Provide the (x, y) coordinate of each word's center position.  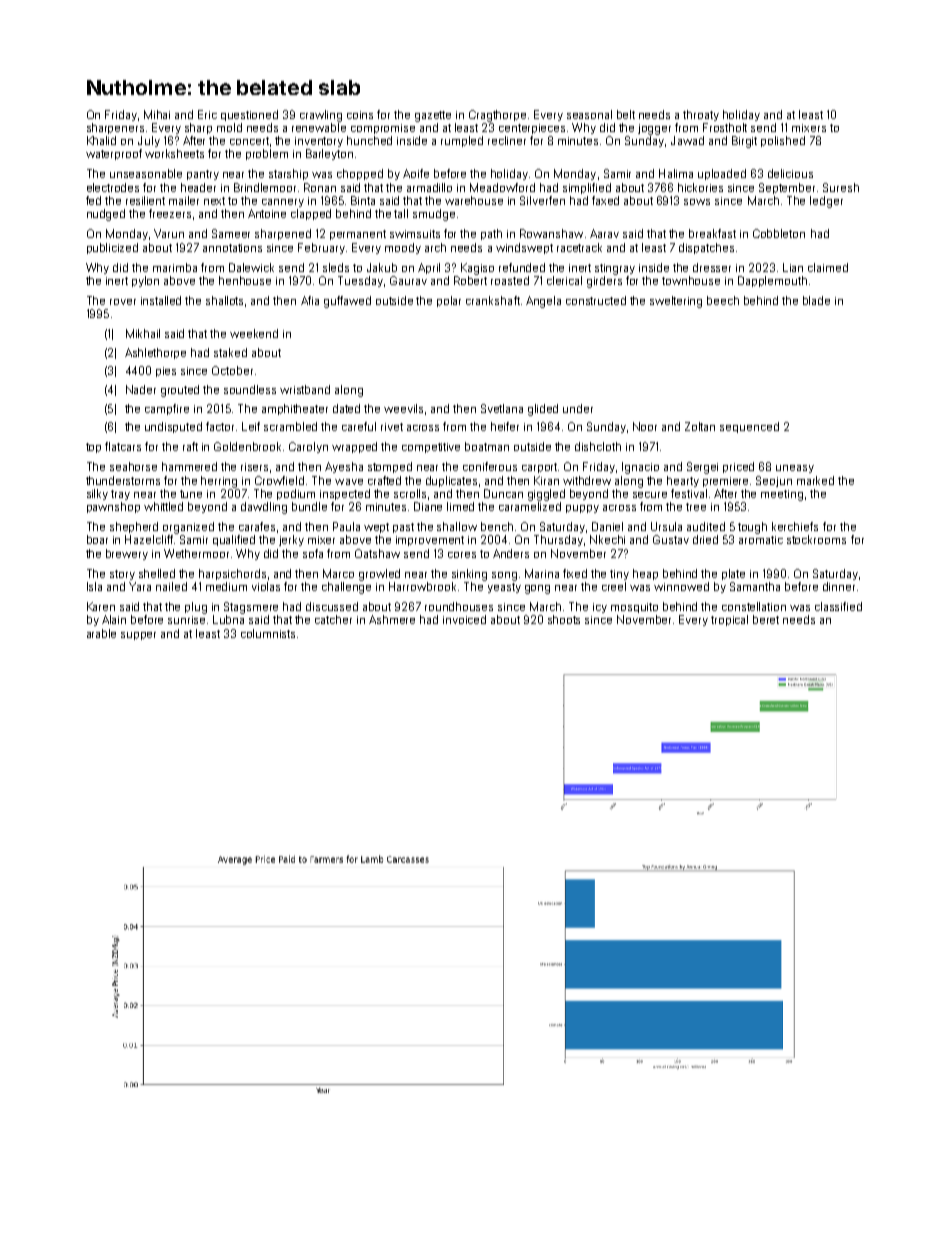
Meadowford (502, 187)
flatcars (123, 446)
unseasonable (146, 173)
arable (101, 633)
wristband (305, 389)
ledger (826, 202)
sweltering (676, 302)
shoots (564, 619)
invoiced (464, 619)
